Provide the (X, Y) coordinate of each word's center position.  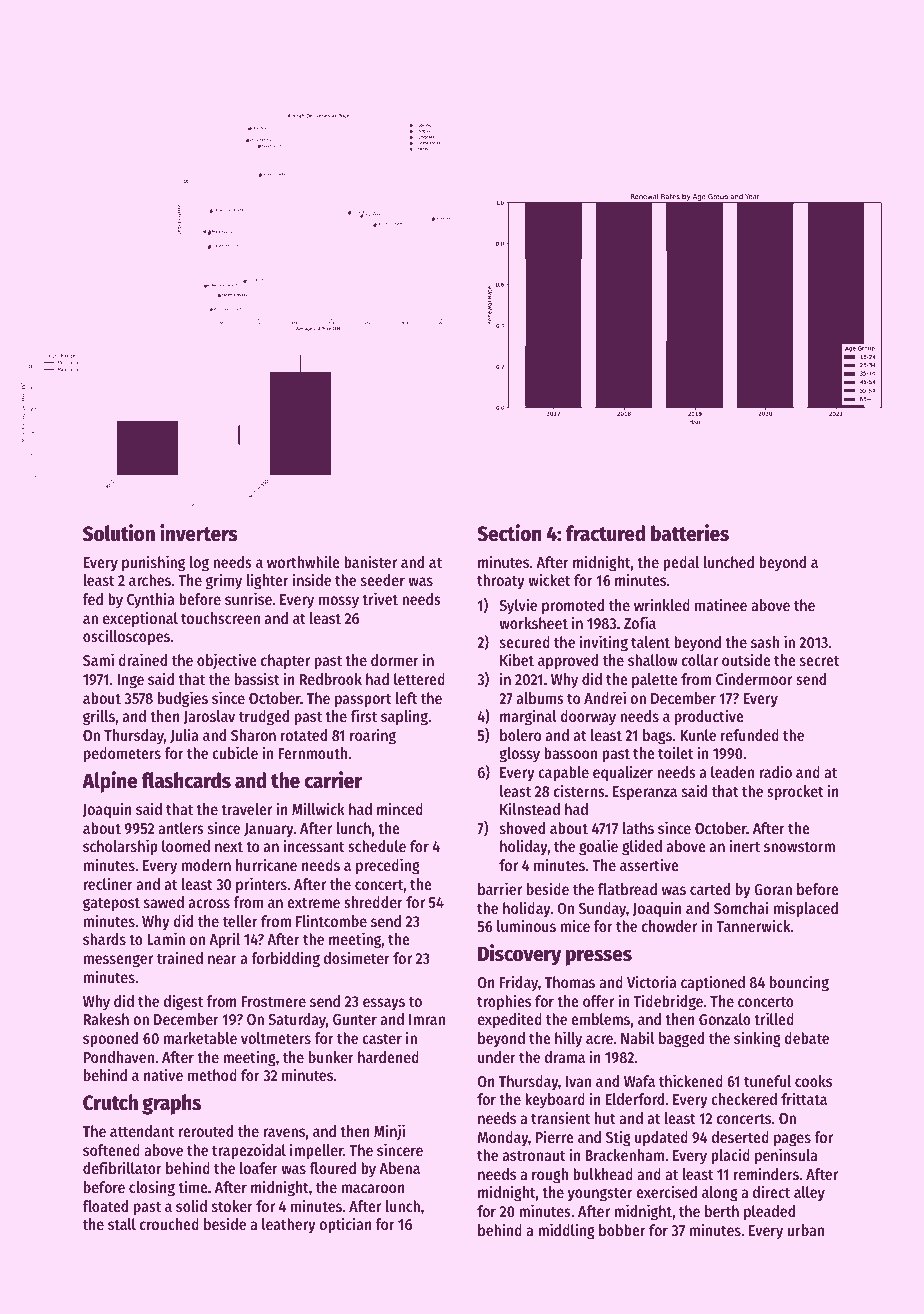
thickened (691, 1080)
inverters (199, 533)
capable (563, 774)
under (497, 1057)
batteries (690, 533)
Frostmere (274, 1001)
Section (509, 533)
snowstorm (799, 846)
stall (122, 1224)
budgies (183, 699)
